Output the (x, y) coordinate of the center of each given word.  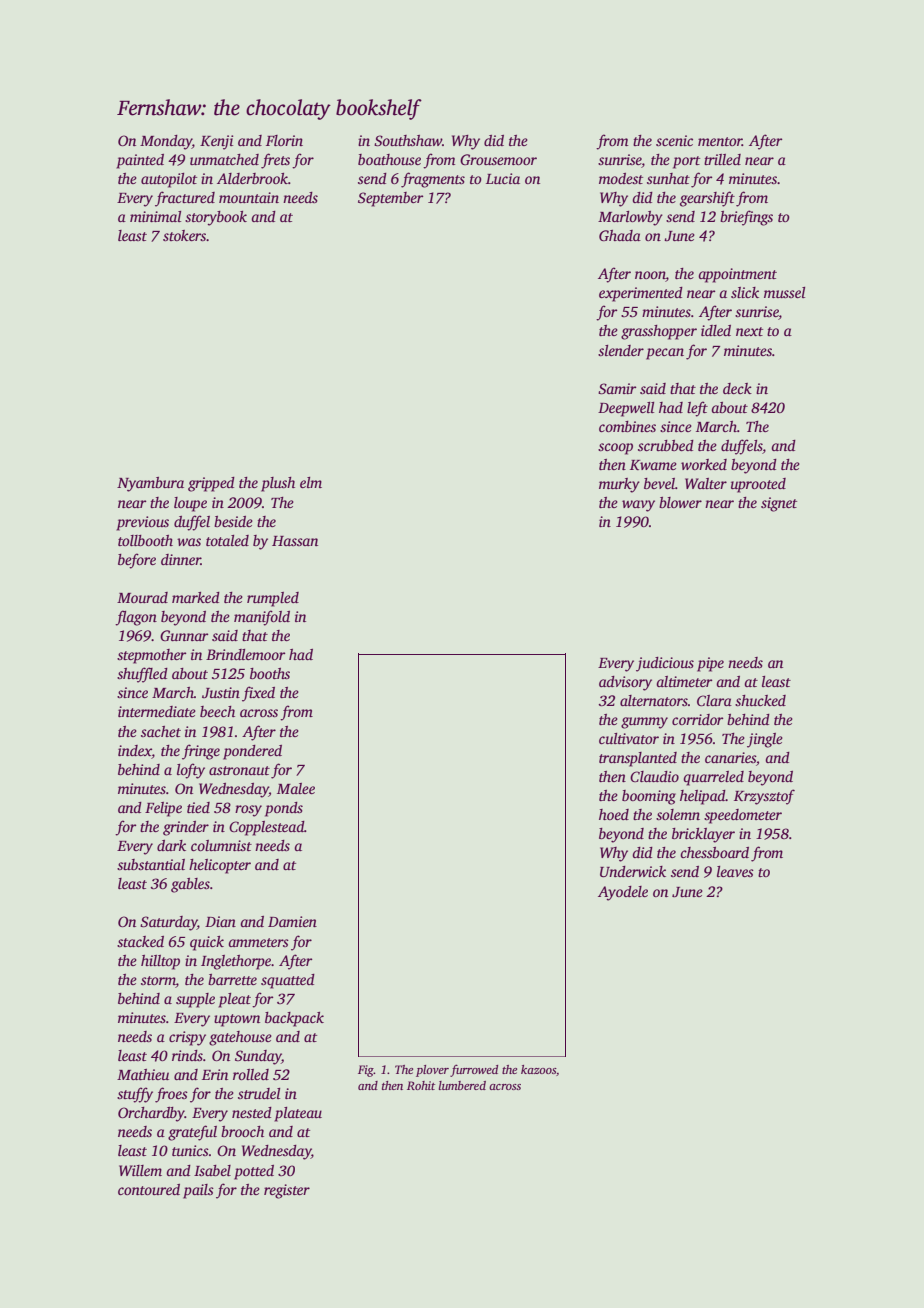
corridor (697, 719)
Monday (166, 142)
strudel (259, 1093)
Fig (366, 1071)
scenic (674, 140)
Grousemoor (498, 159)
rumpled (273, 599)
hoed (614, 814)
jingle (765, 740)
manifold (262, 618)
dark (171, 845)
